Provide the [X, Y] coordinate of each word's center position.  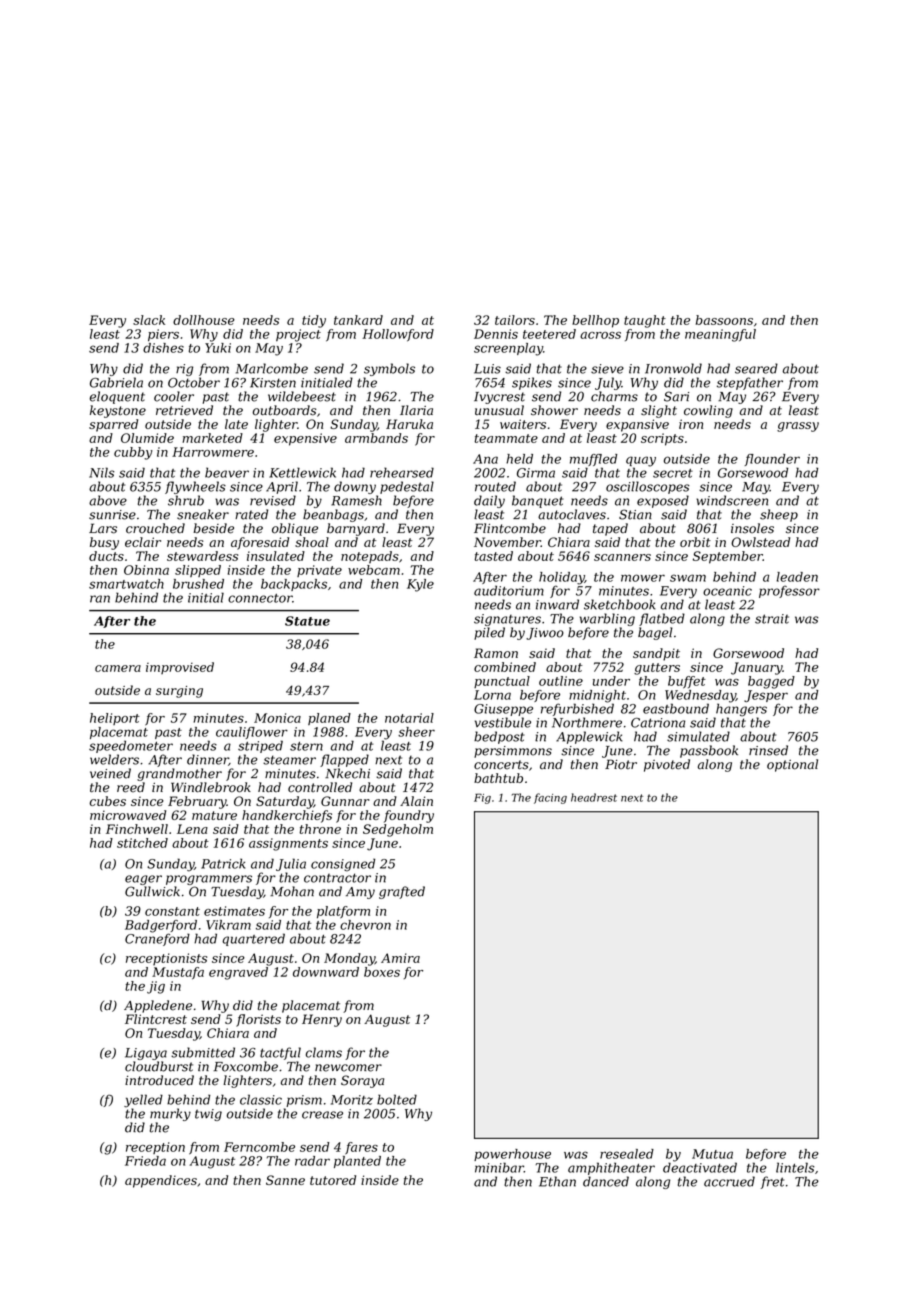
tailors [515, 320]
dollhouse [204, 320]
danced [606, 1181]
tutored [333, 1180]
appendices [161, 1181]
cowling [708, 411]
